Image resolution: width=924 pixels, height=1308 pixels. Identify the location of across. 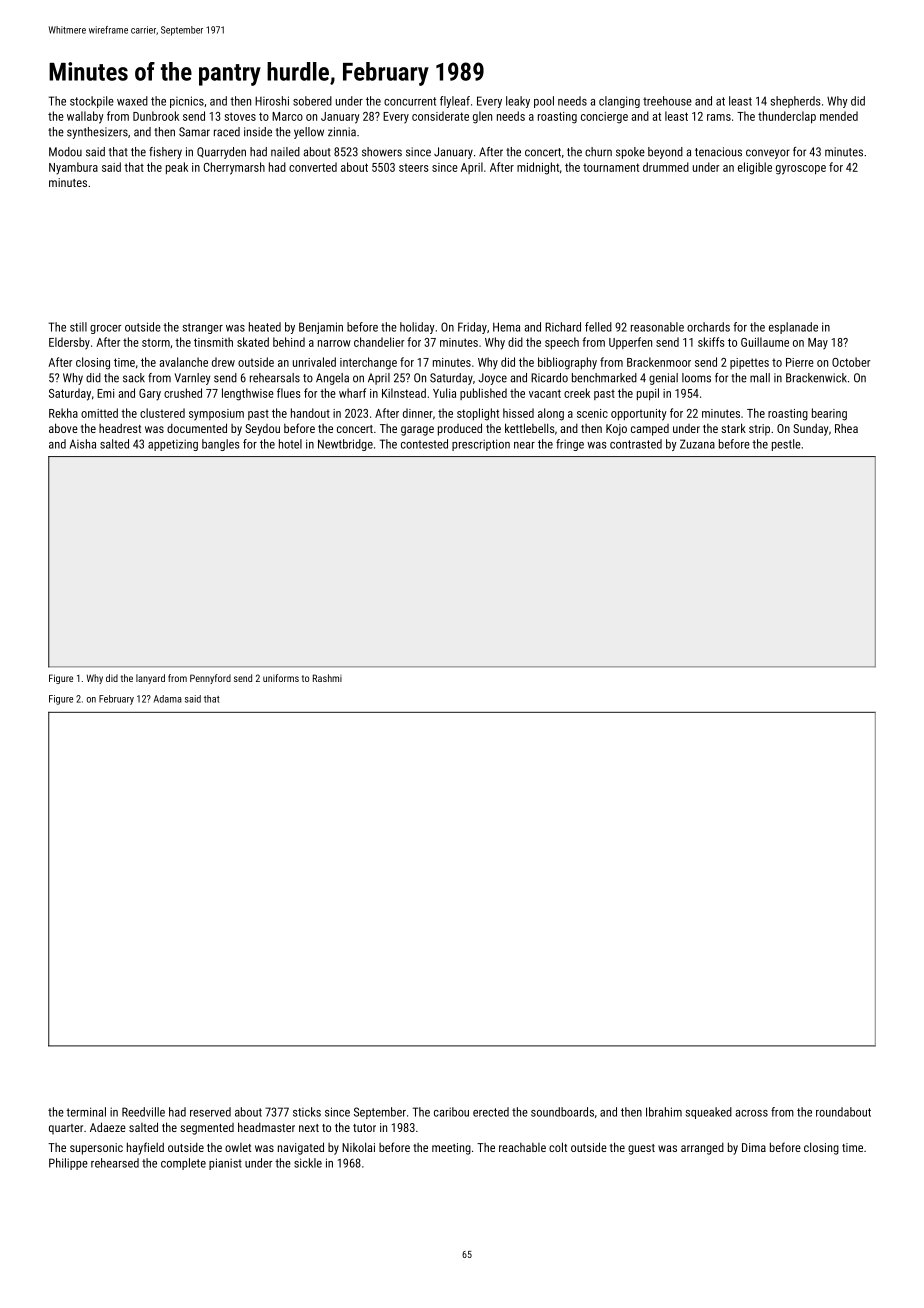
(751, 1113).
